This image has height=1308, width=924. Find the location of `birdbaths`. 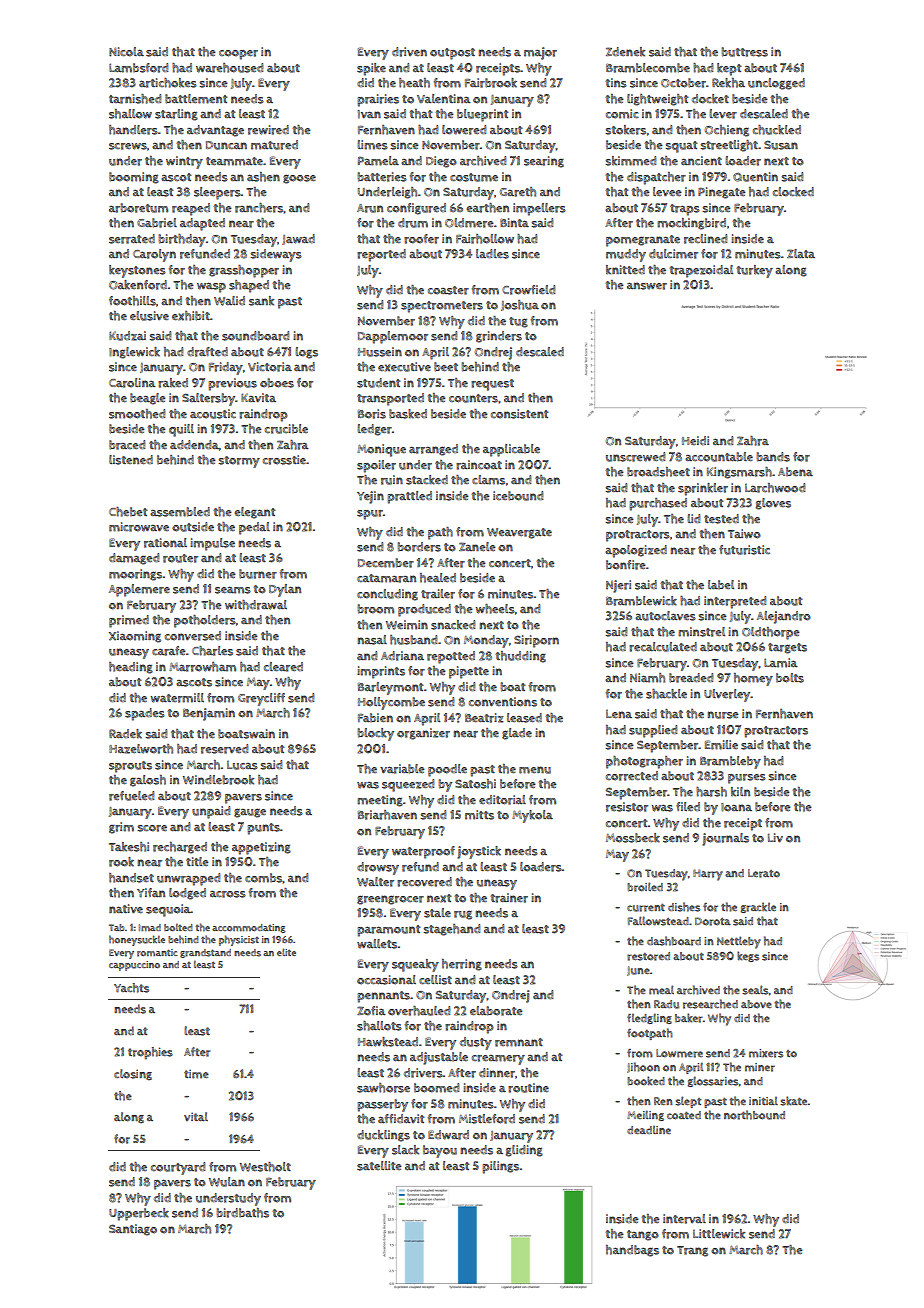

birdbaths is located at coordinates (243, 1213).
